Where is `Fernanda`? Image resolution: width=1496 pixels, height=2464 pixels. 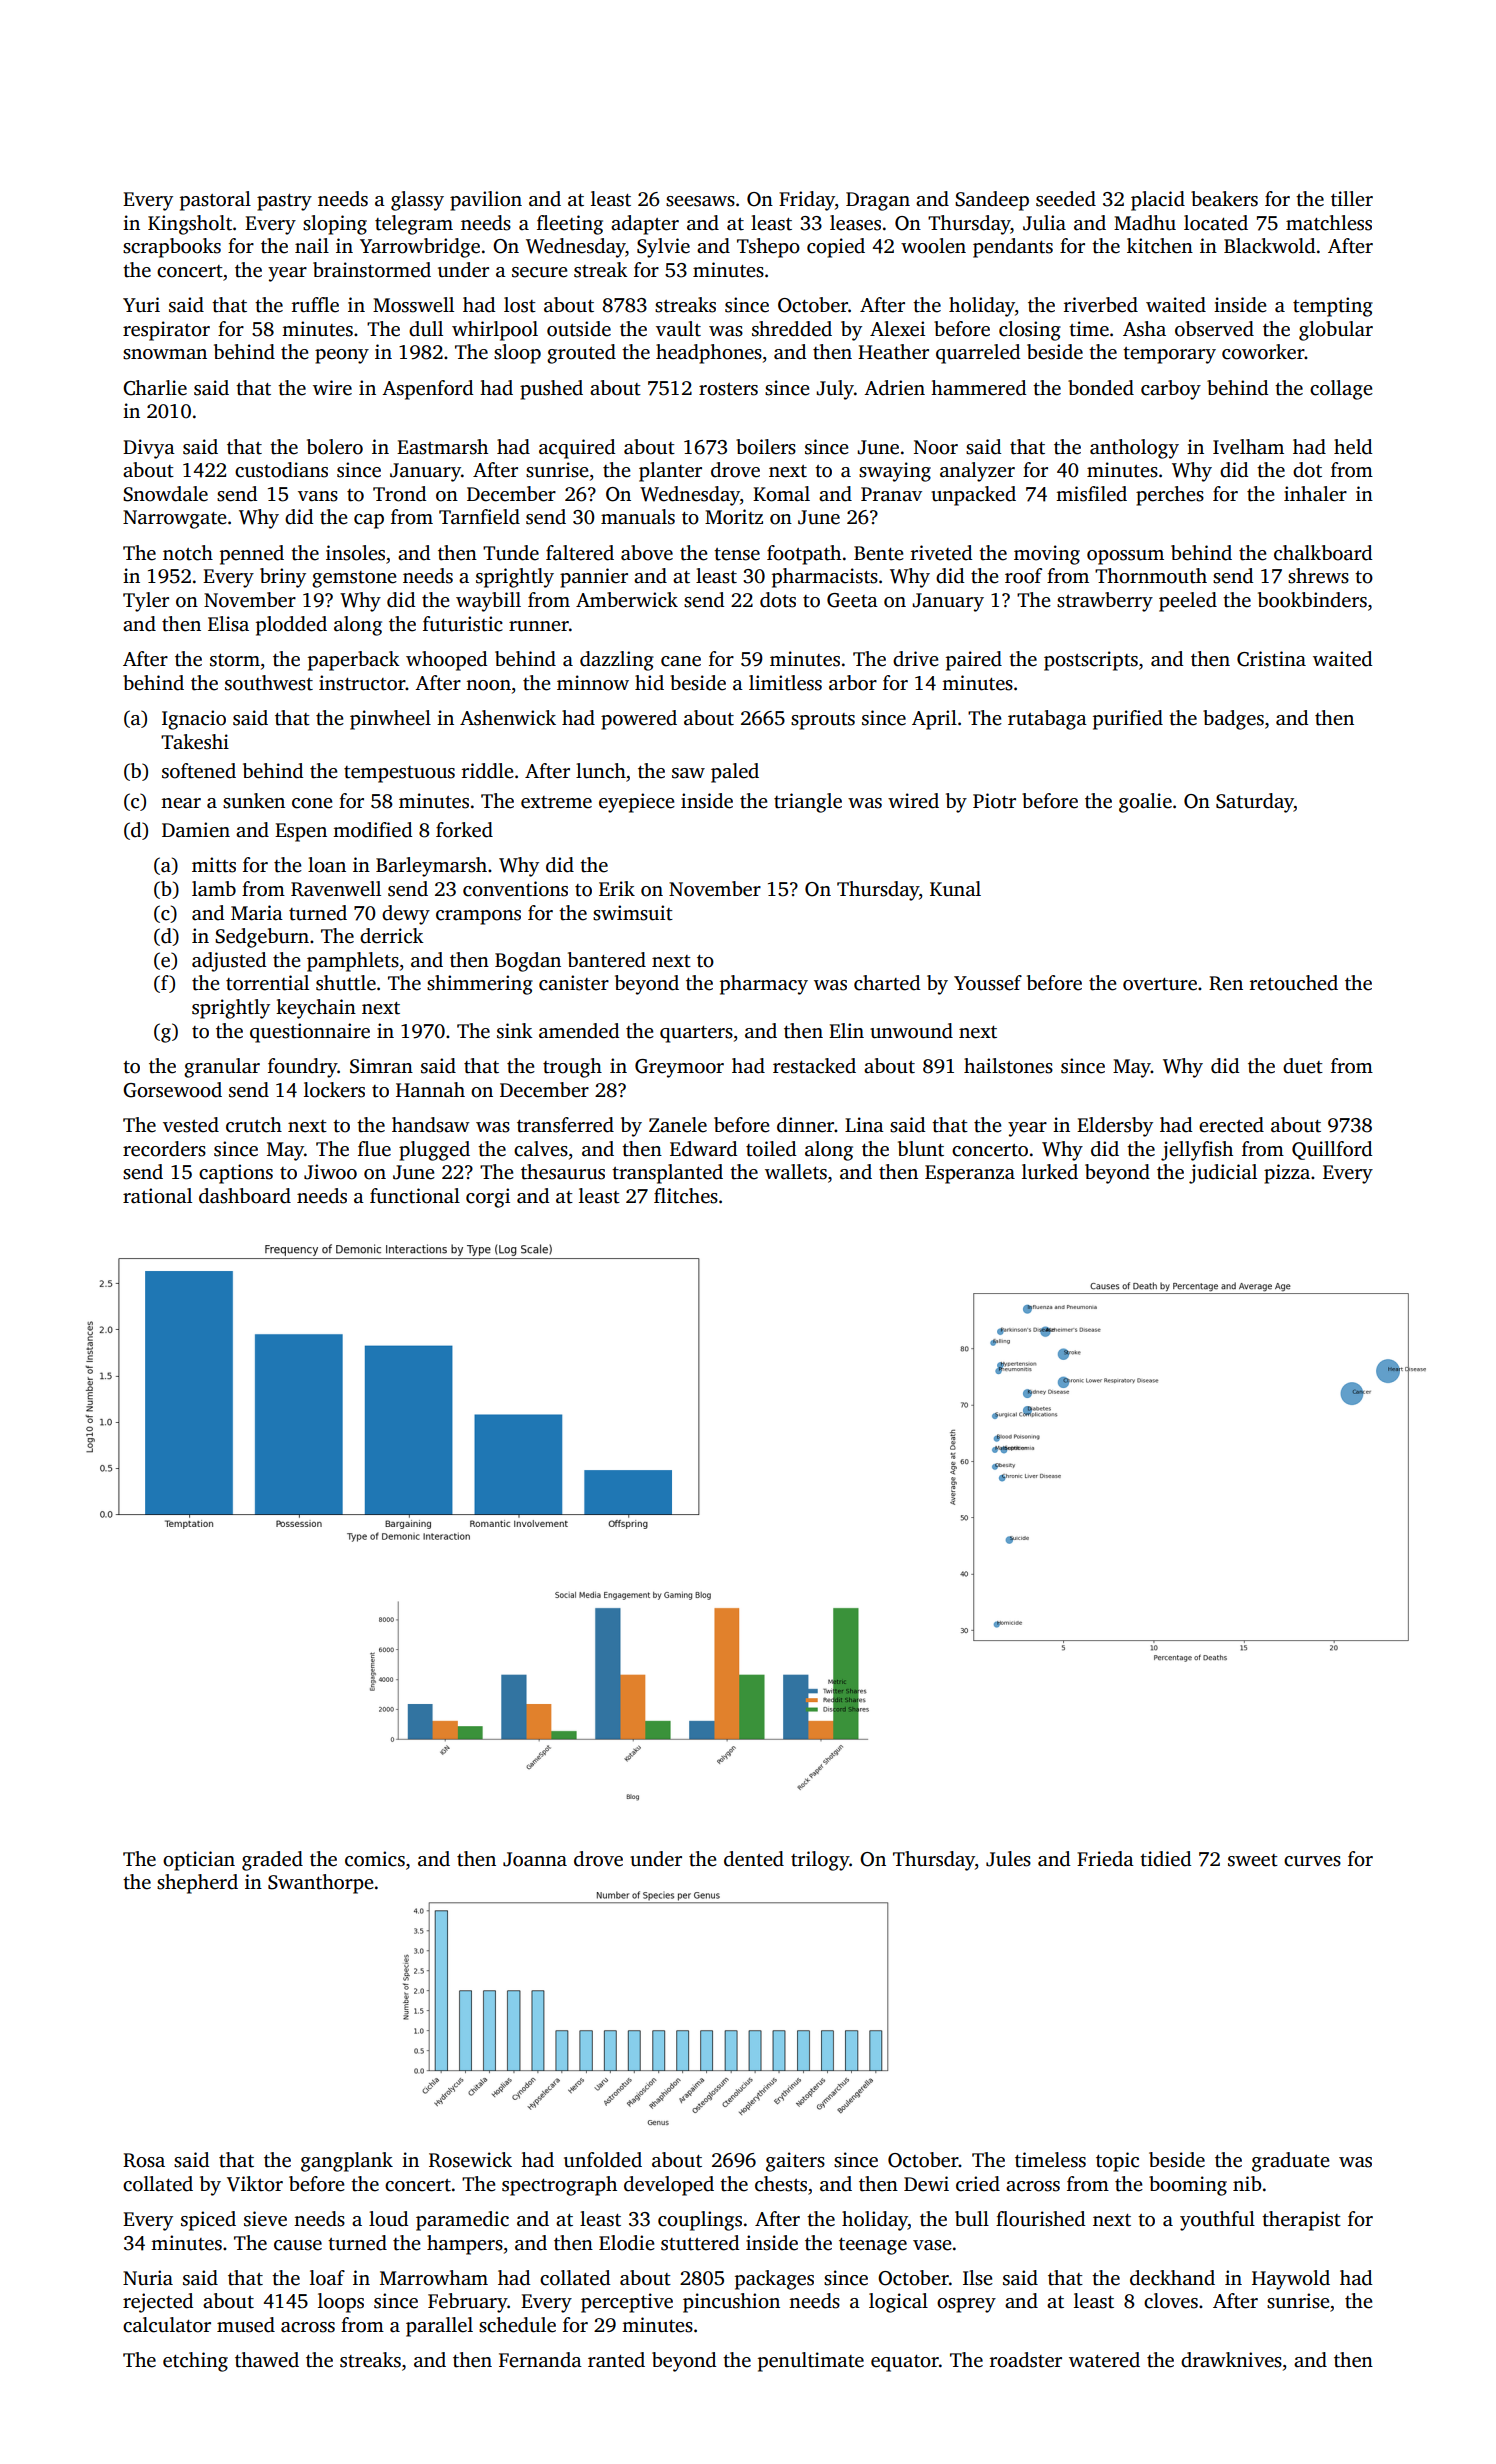
Fernanda is located at coordinates (540, 2360).
